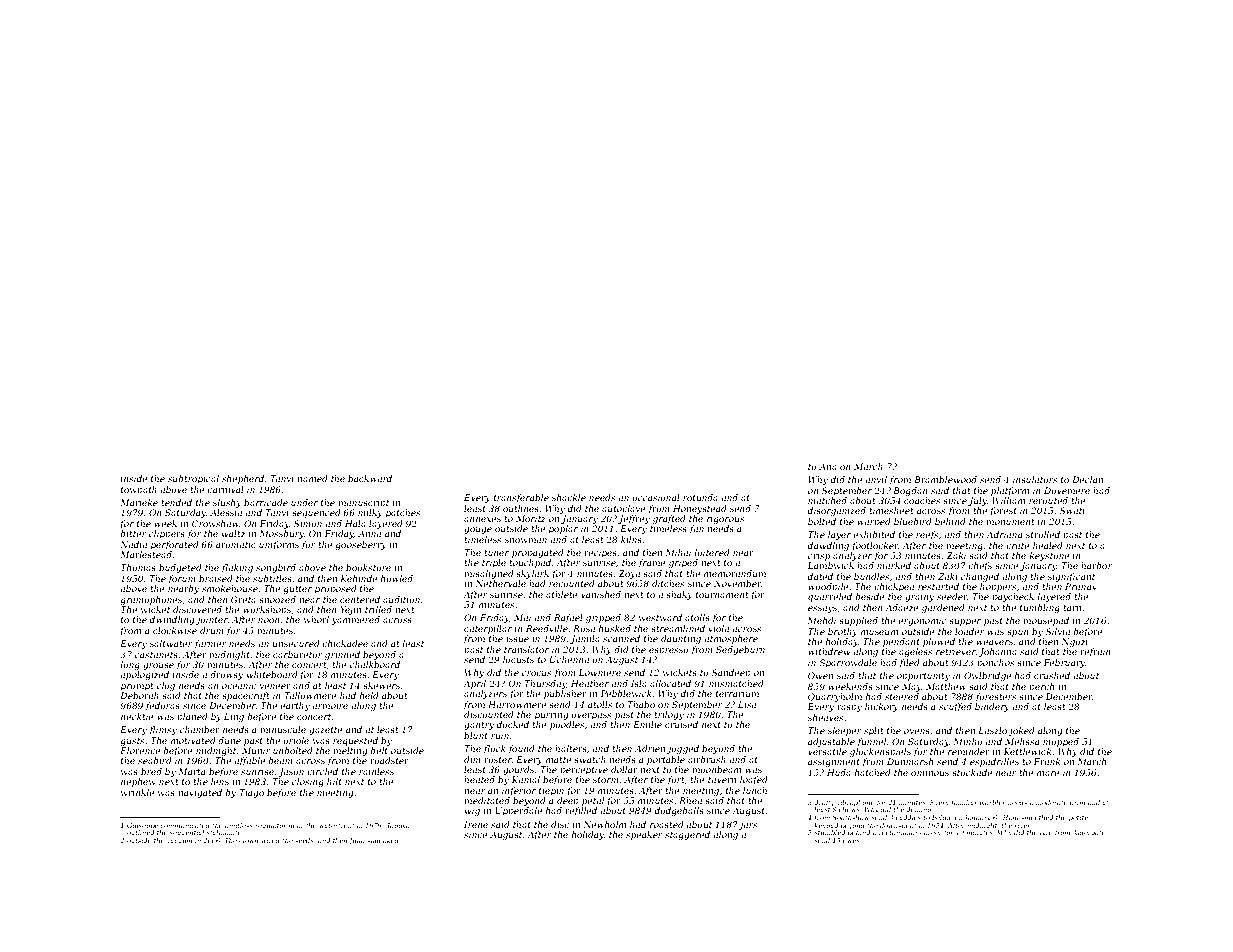 The image size is (1233, 952). What do you see at coordinates (370, 478) in the document?
I see `backward` at bounding box center [370, 478].
